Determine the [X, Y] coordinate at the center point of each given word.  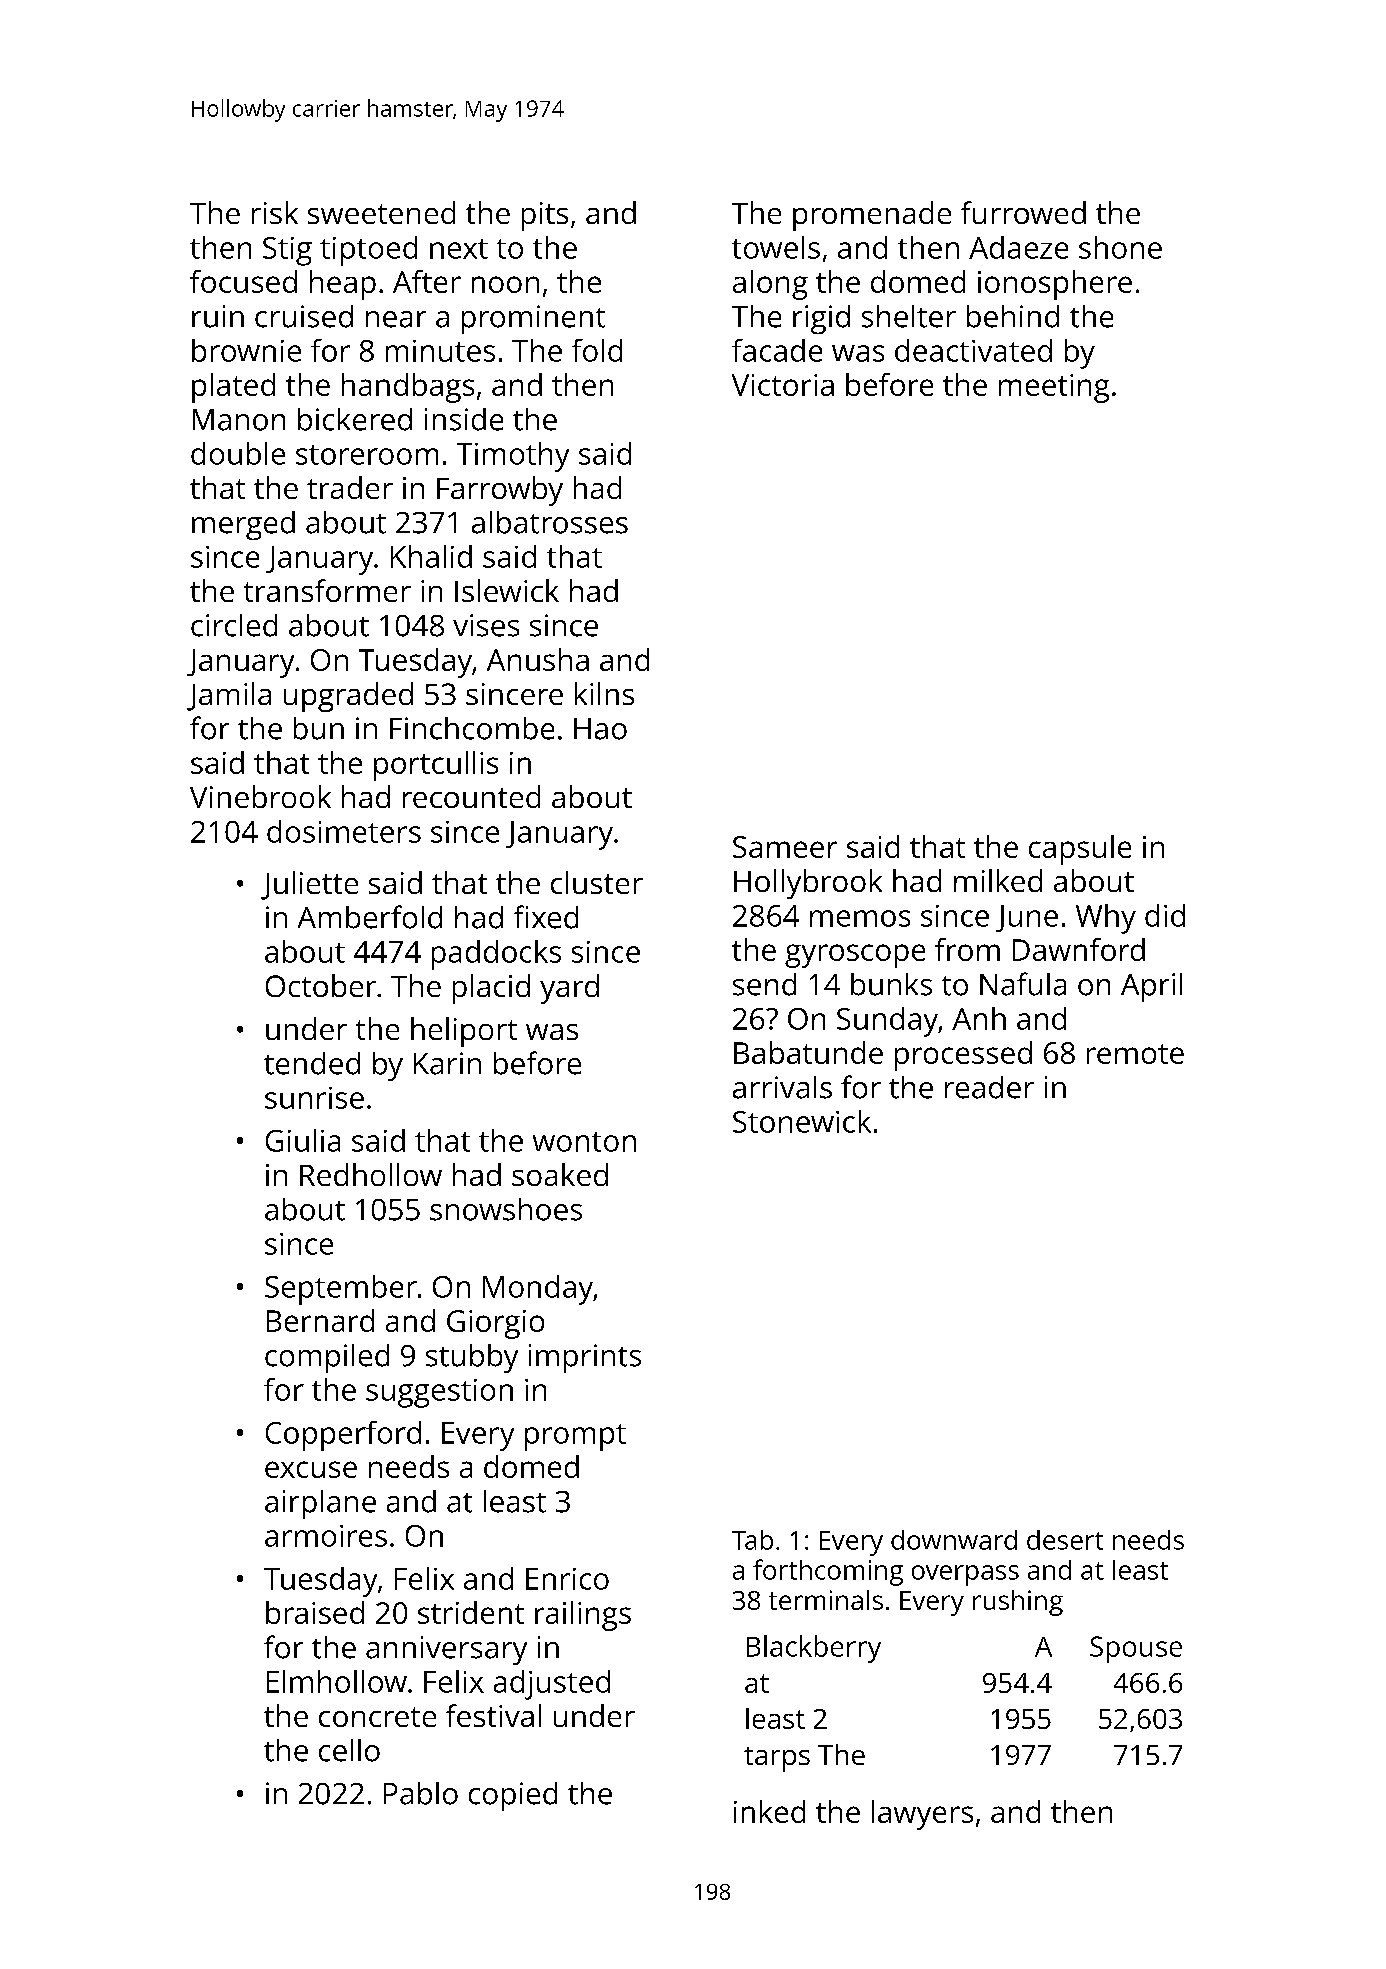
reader [989, 1087]
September [341, 1290]
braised [315, 1612]
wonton [584, 1142]
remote [1135, 1054]
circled [234, 625]
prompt [575, 1437]
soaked [560, 1174]
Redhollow [371, 1174]
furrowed [1023, 212]
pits [545, 216]
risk [275, 212]
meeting [1054, 388]
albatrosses [550, 522]
